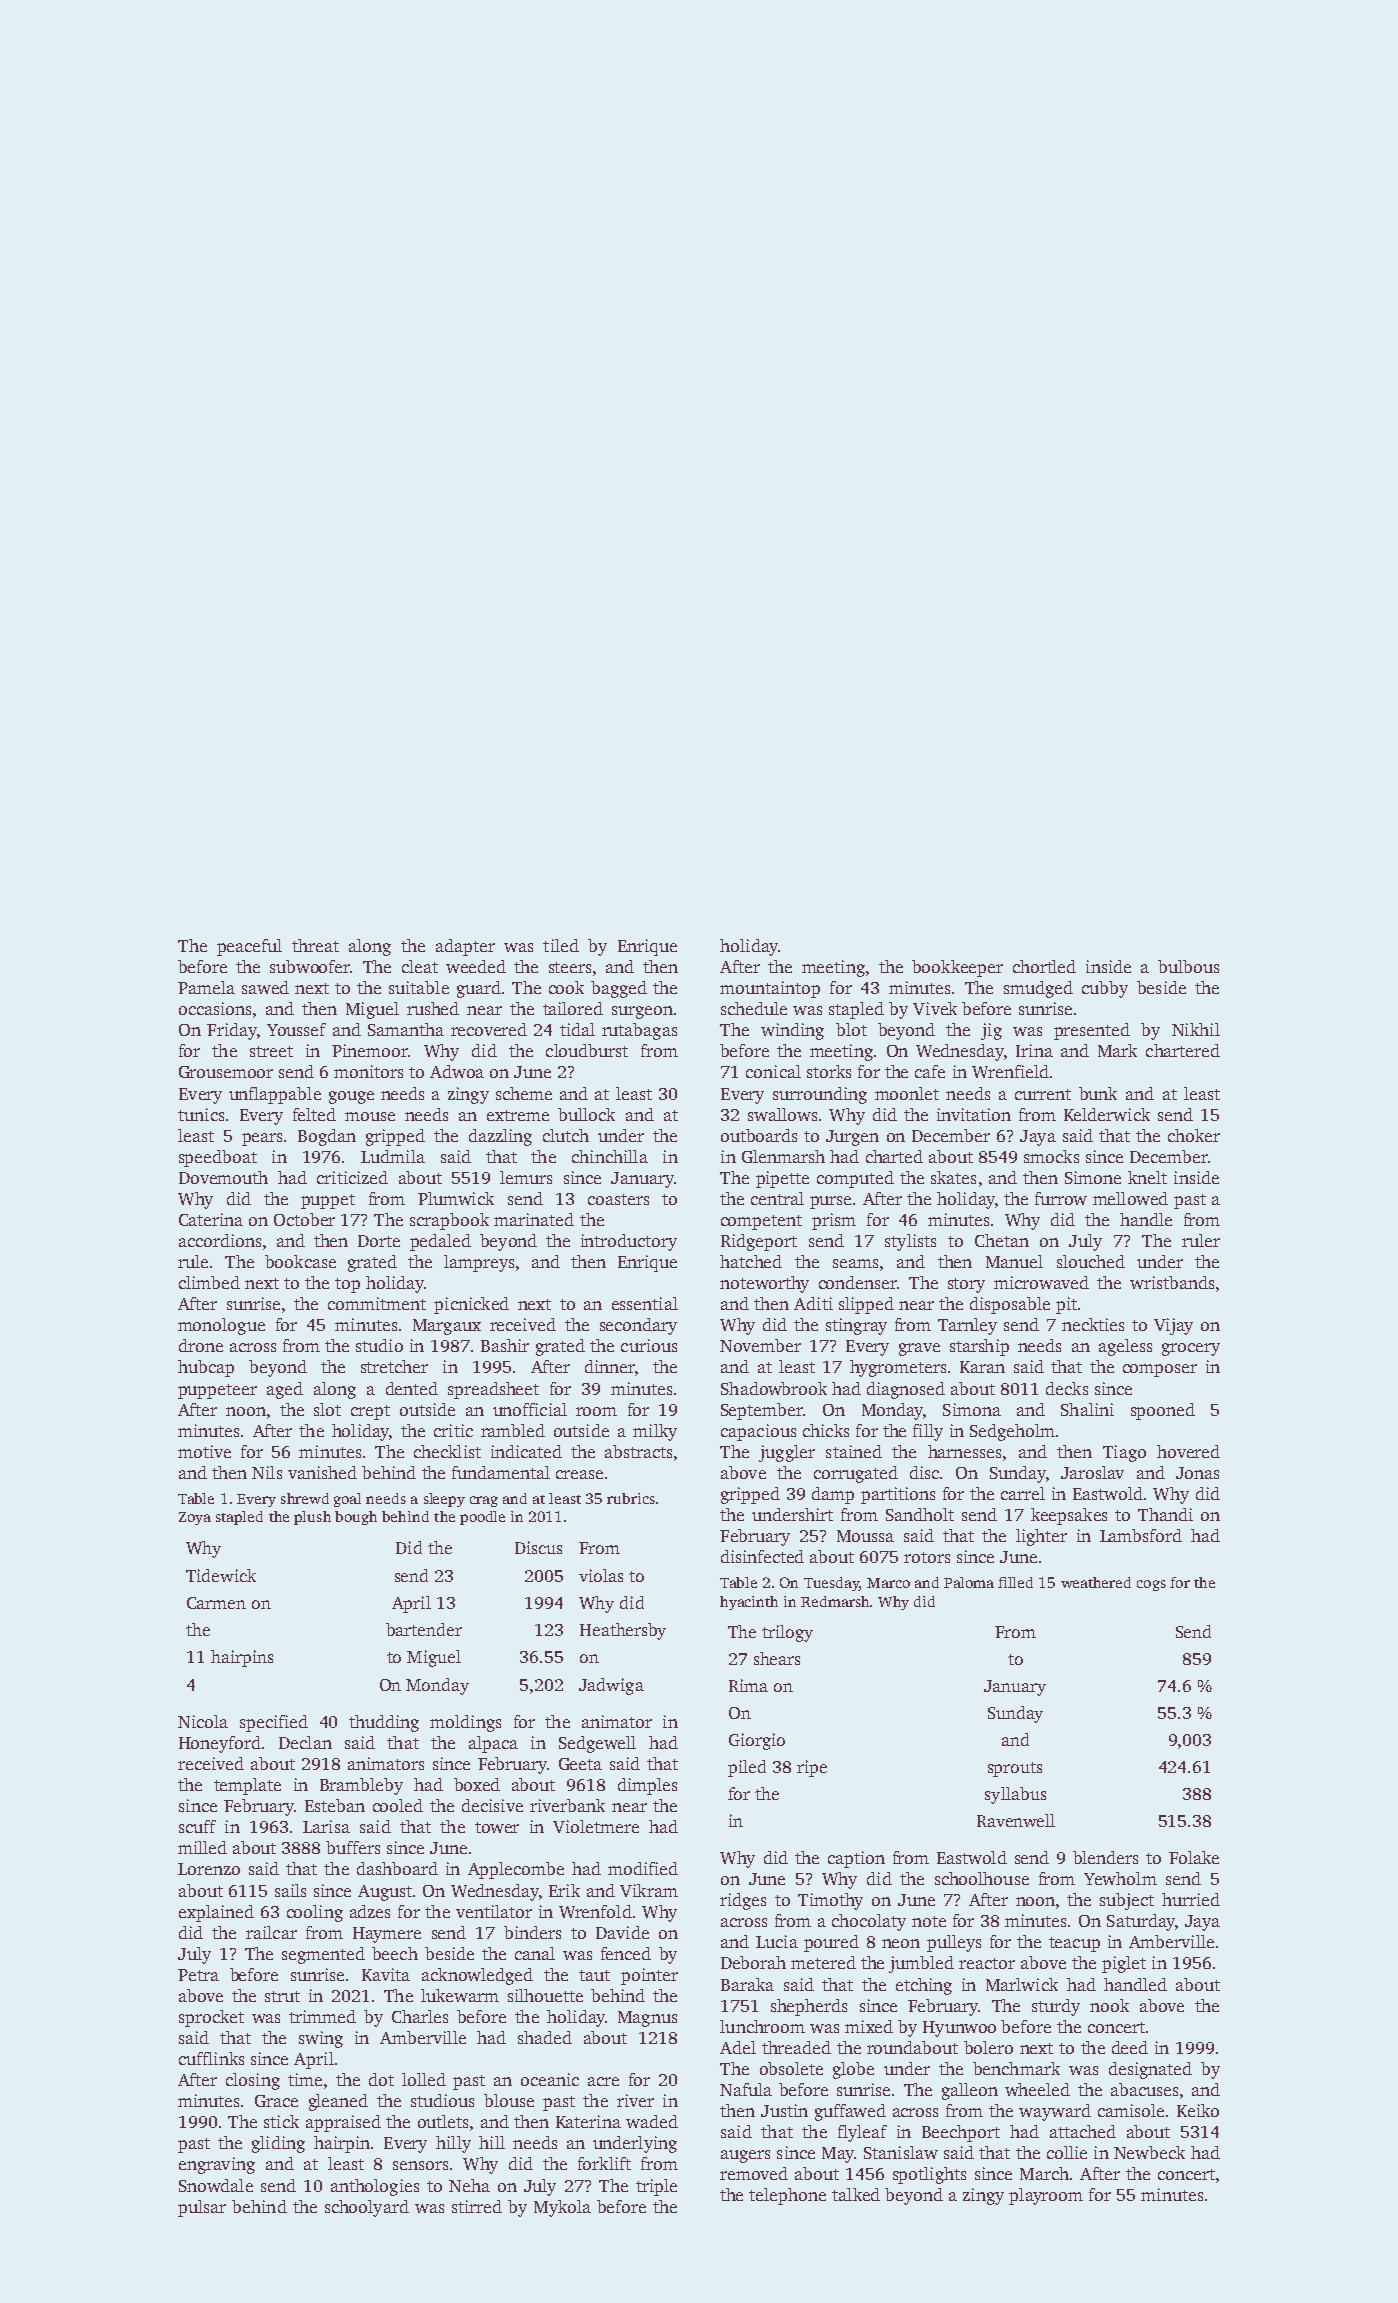 This screenshot has width=1398, height=2303. Describe the element at coordinates (217, 2165) in the screenshot. I see `engraving` at that location.
